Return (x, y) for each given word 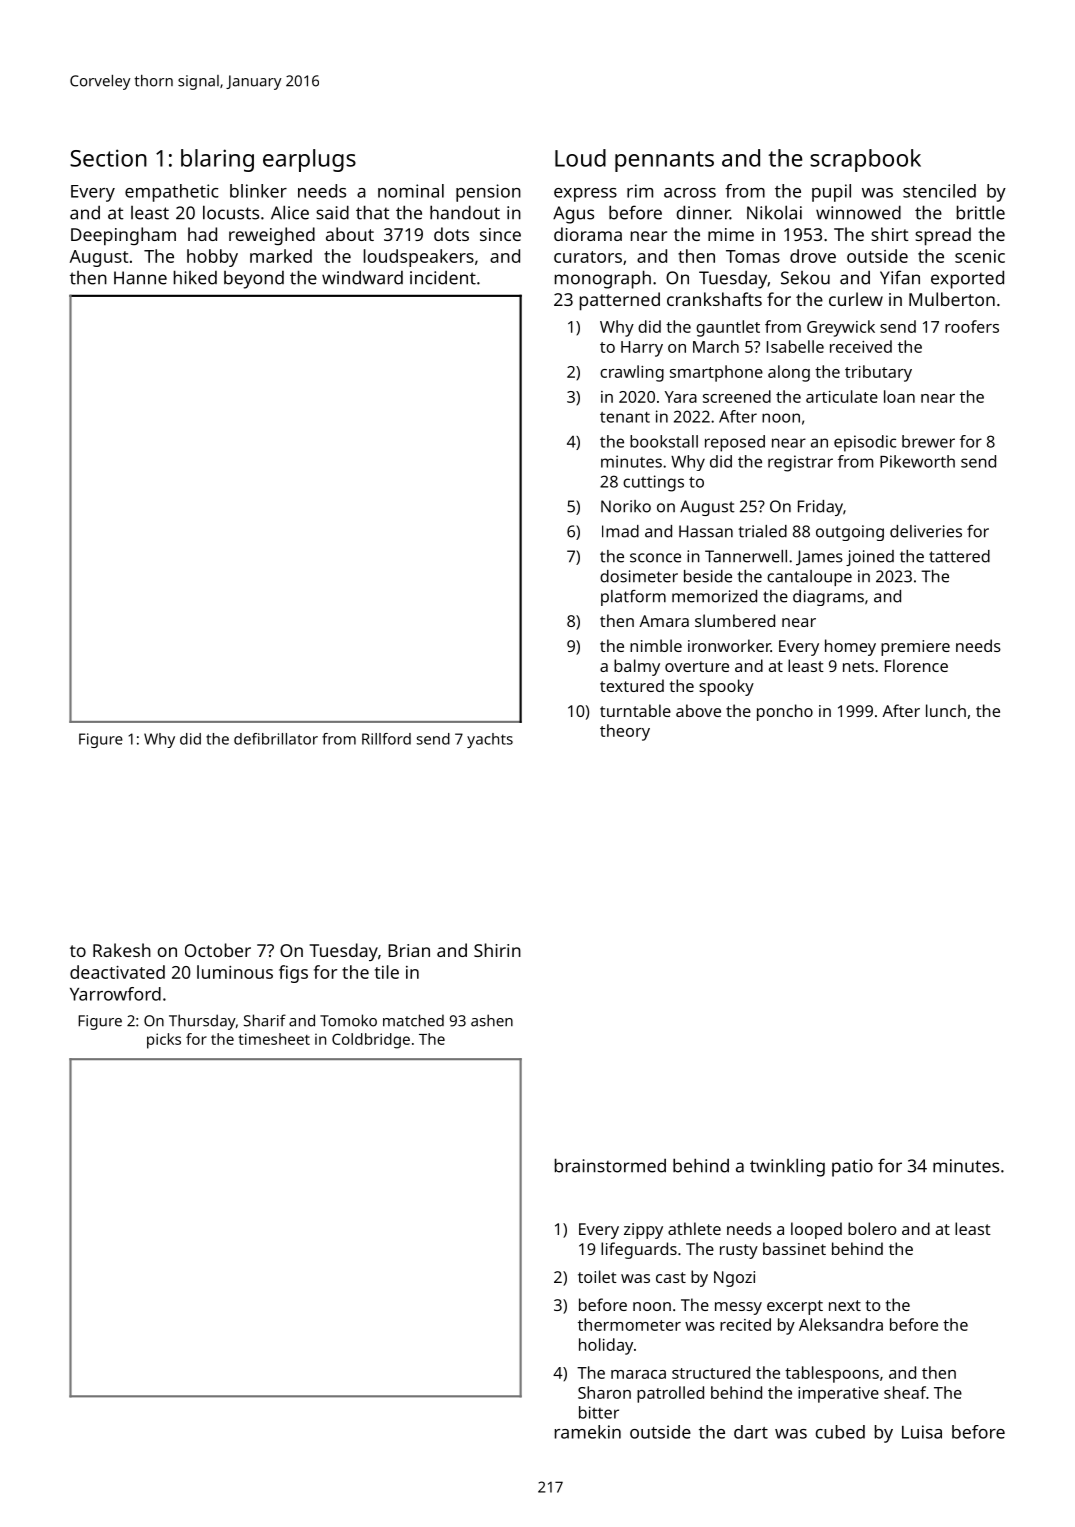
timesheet (274, 1039)
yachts (490, 740)
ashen (492, 1020)
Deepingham (123, 236)
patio (852, 1168)
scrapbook (865, 160)
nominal (411, 191)
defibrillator (276, 739)
